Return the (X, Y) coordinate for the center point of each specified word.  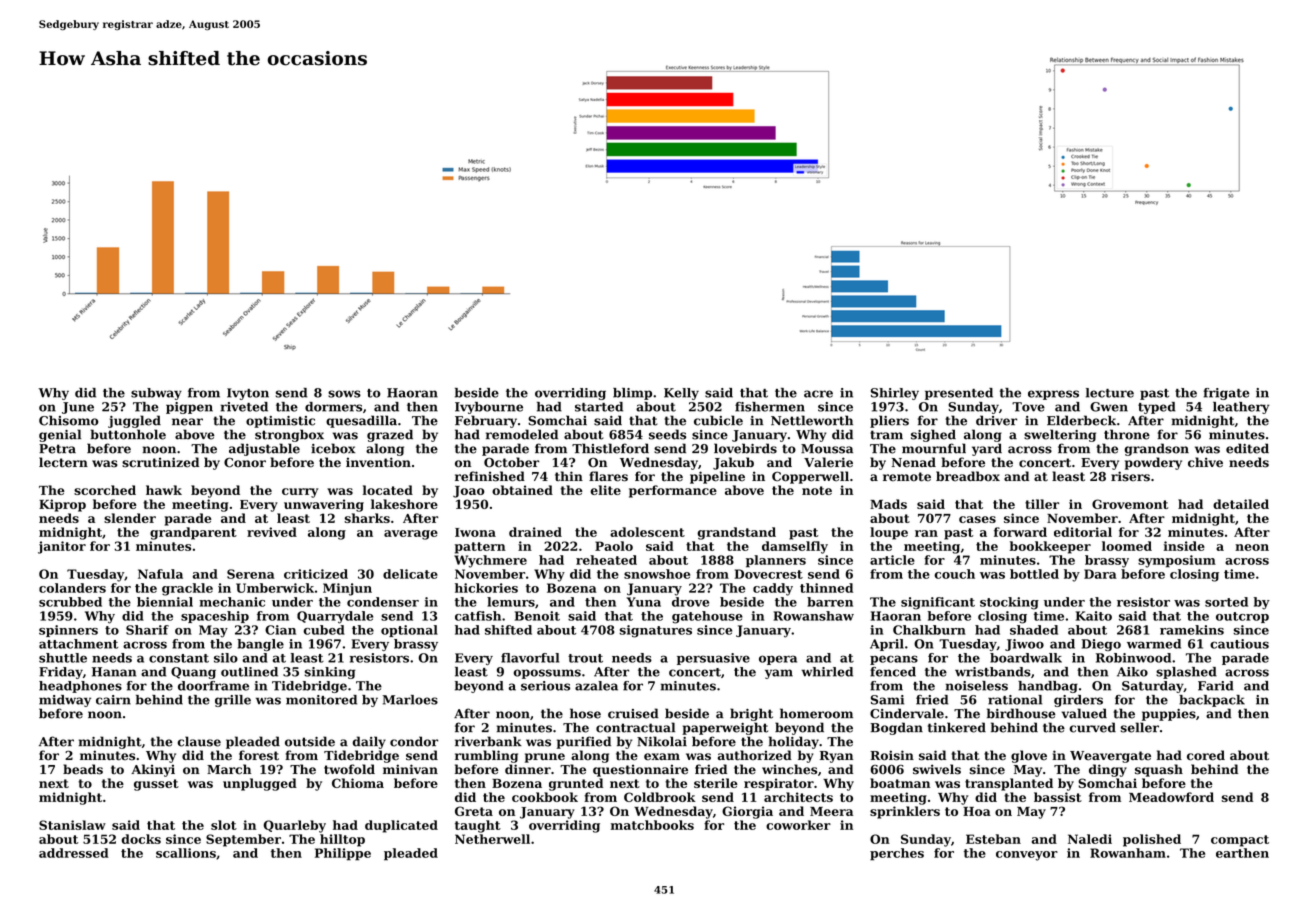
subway (156, 394)
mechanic (232, 602)
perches (897, 854)
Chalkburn (929, 630)
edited (1247, 448)
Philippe (343, 854)
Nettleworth (812, 420)
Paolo (614, 546)
